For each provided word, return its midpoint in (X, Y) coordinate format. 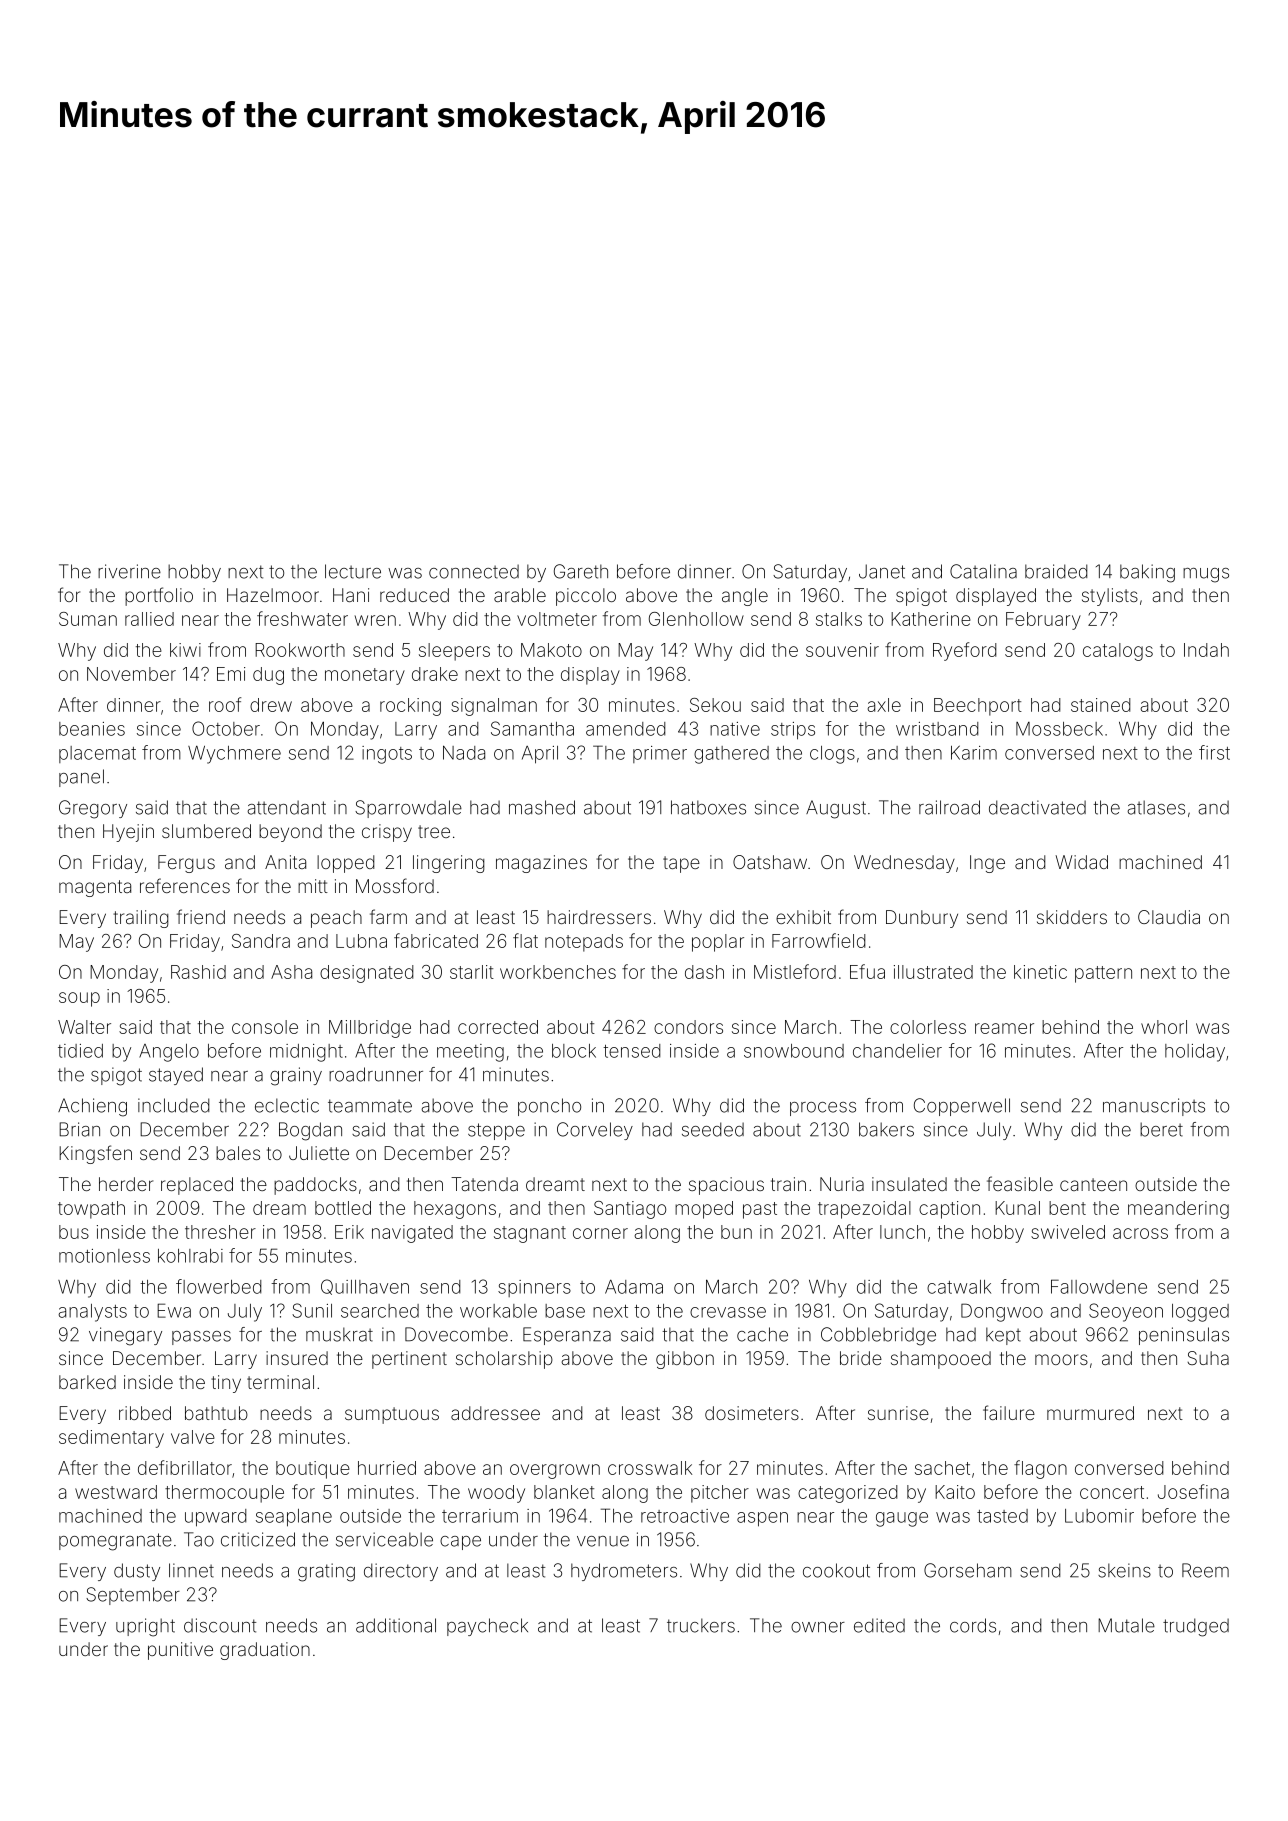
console (265, 1027)
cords (973, 1625)
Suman (88, 619)
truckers (701, 1625)
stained (1101, 705)
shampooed (941, 1360)
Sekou (715, 705)
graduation (265, 1651)
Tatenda (484, 1184)
